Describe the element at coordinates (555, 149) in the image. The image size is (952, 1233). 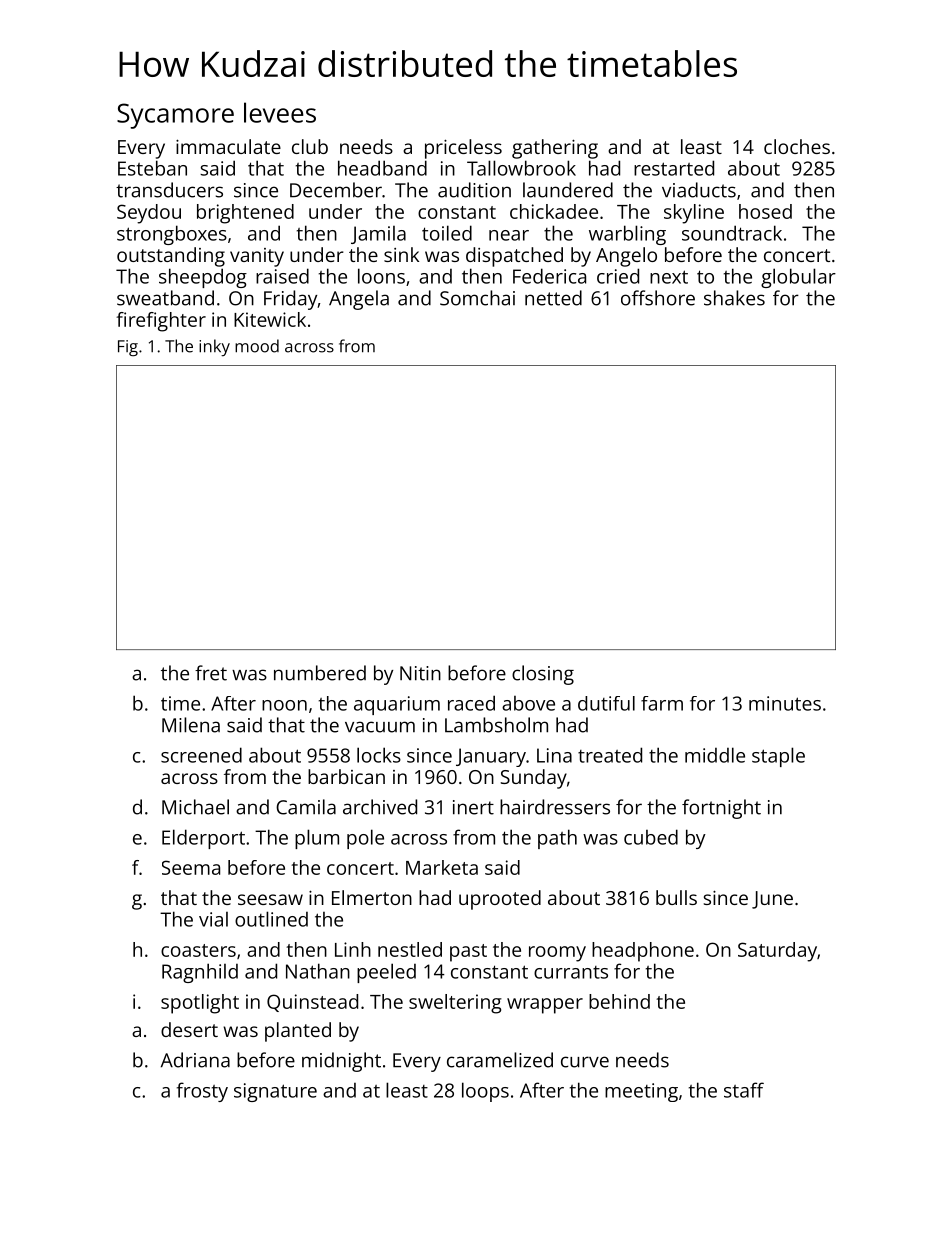
I see `gathering` at that location.
